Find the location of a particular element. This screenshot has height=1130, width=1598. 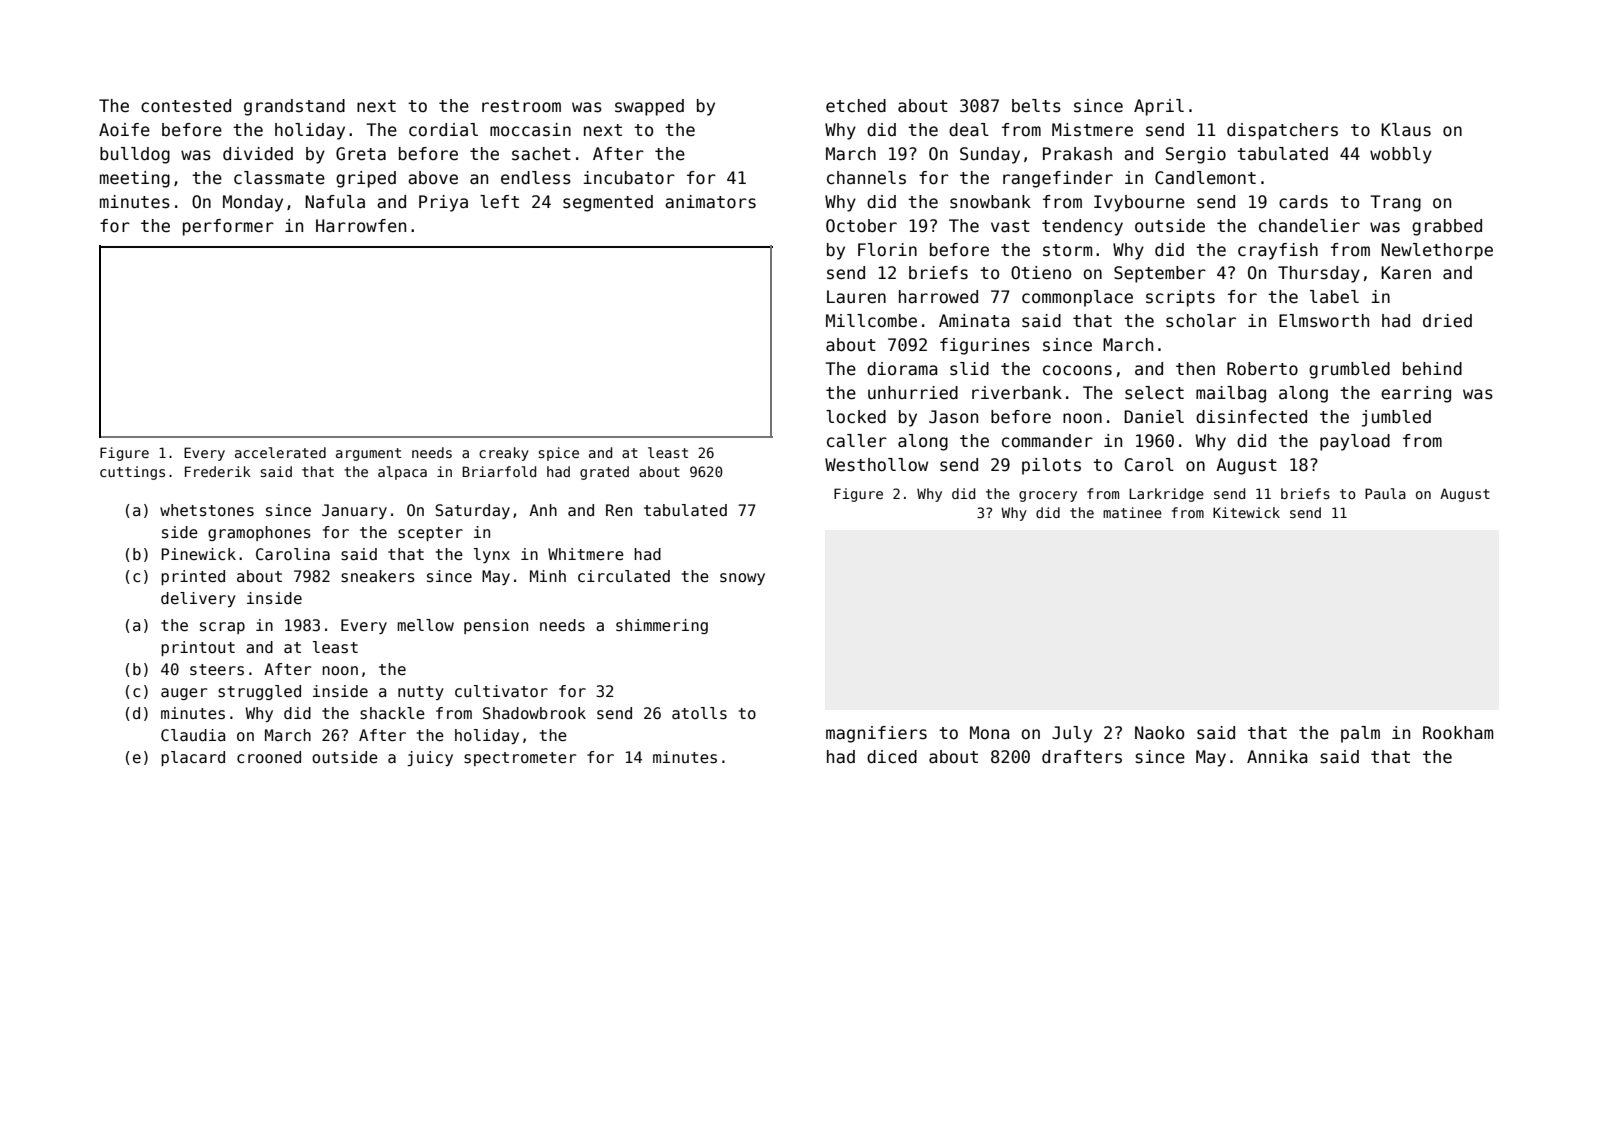

performer is located at coordinates (228, 227).
